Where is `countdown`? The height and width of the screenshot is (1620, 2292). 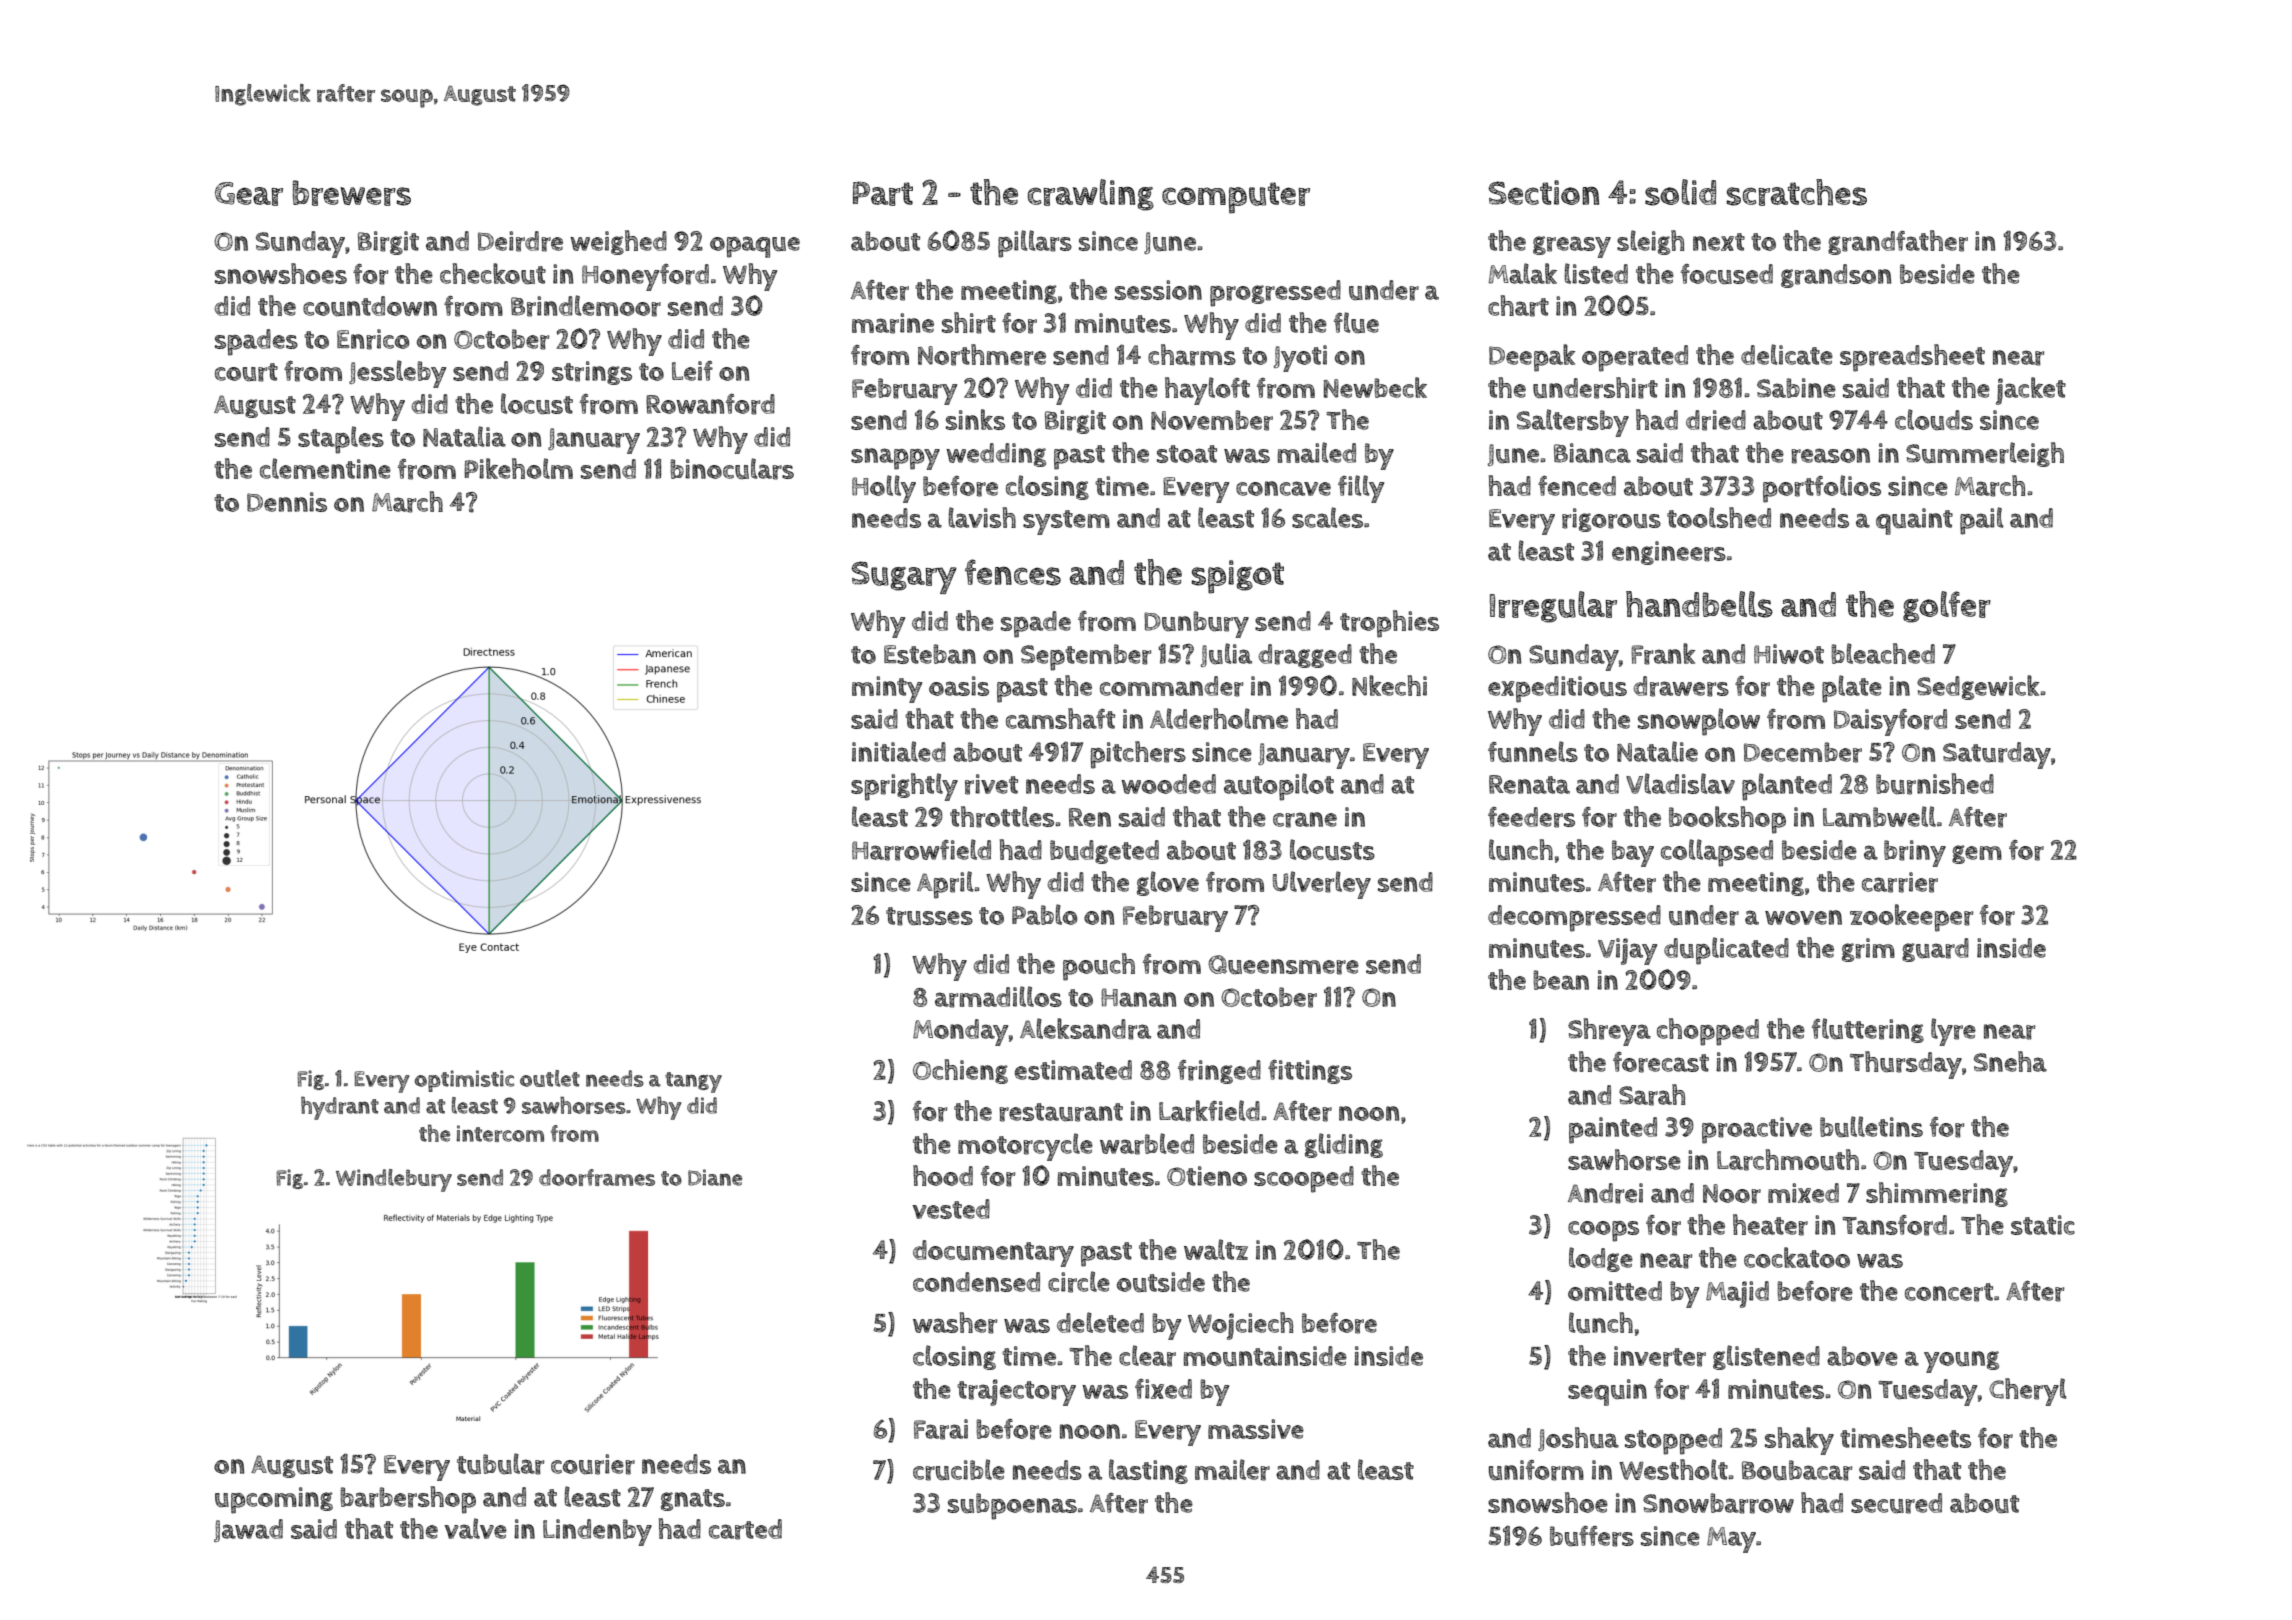 countdown is located at coordinates (370, 306).
